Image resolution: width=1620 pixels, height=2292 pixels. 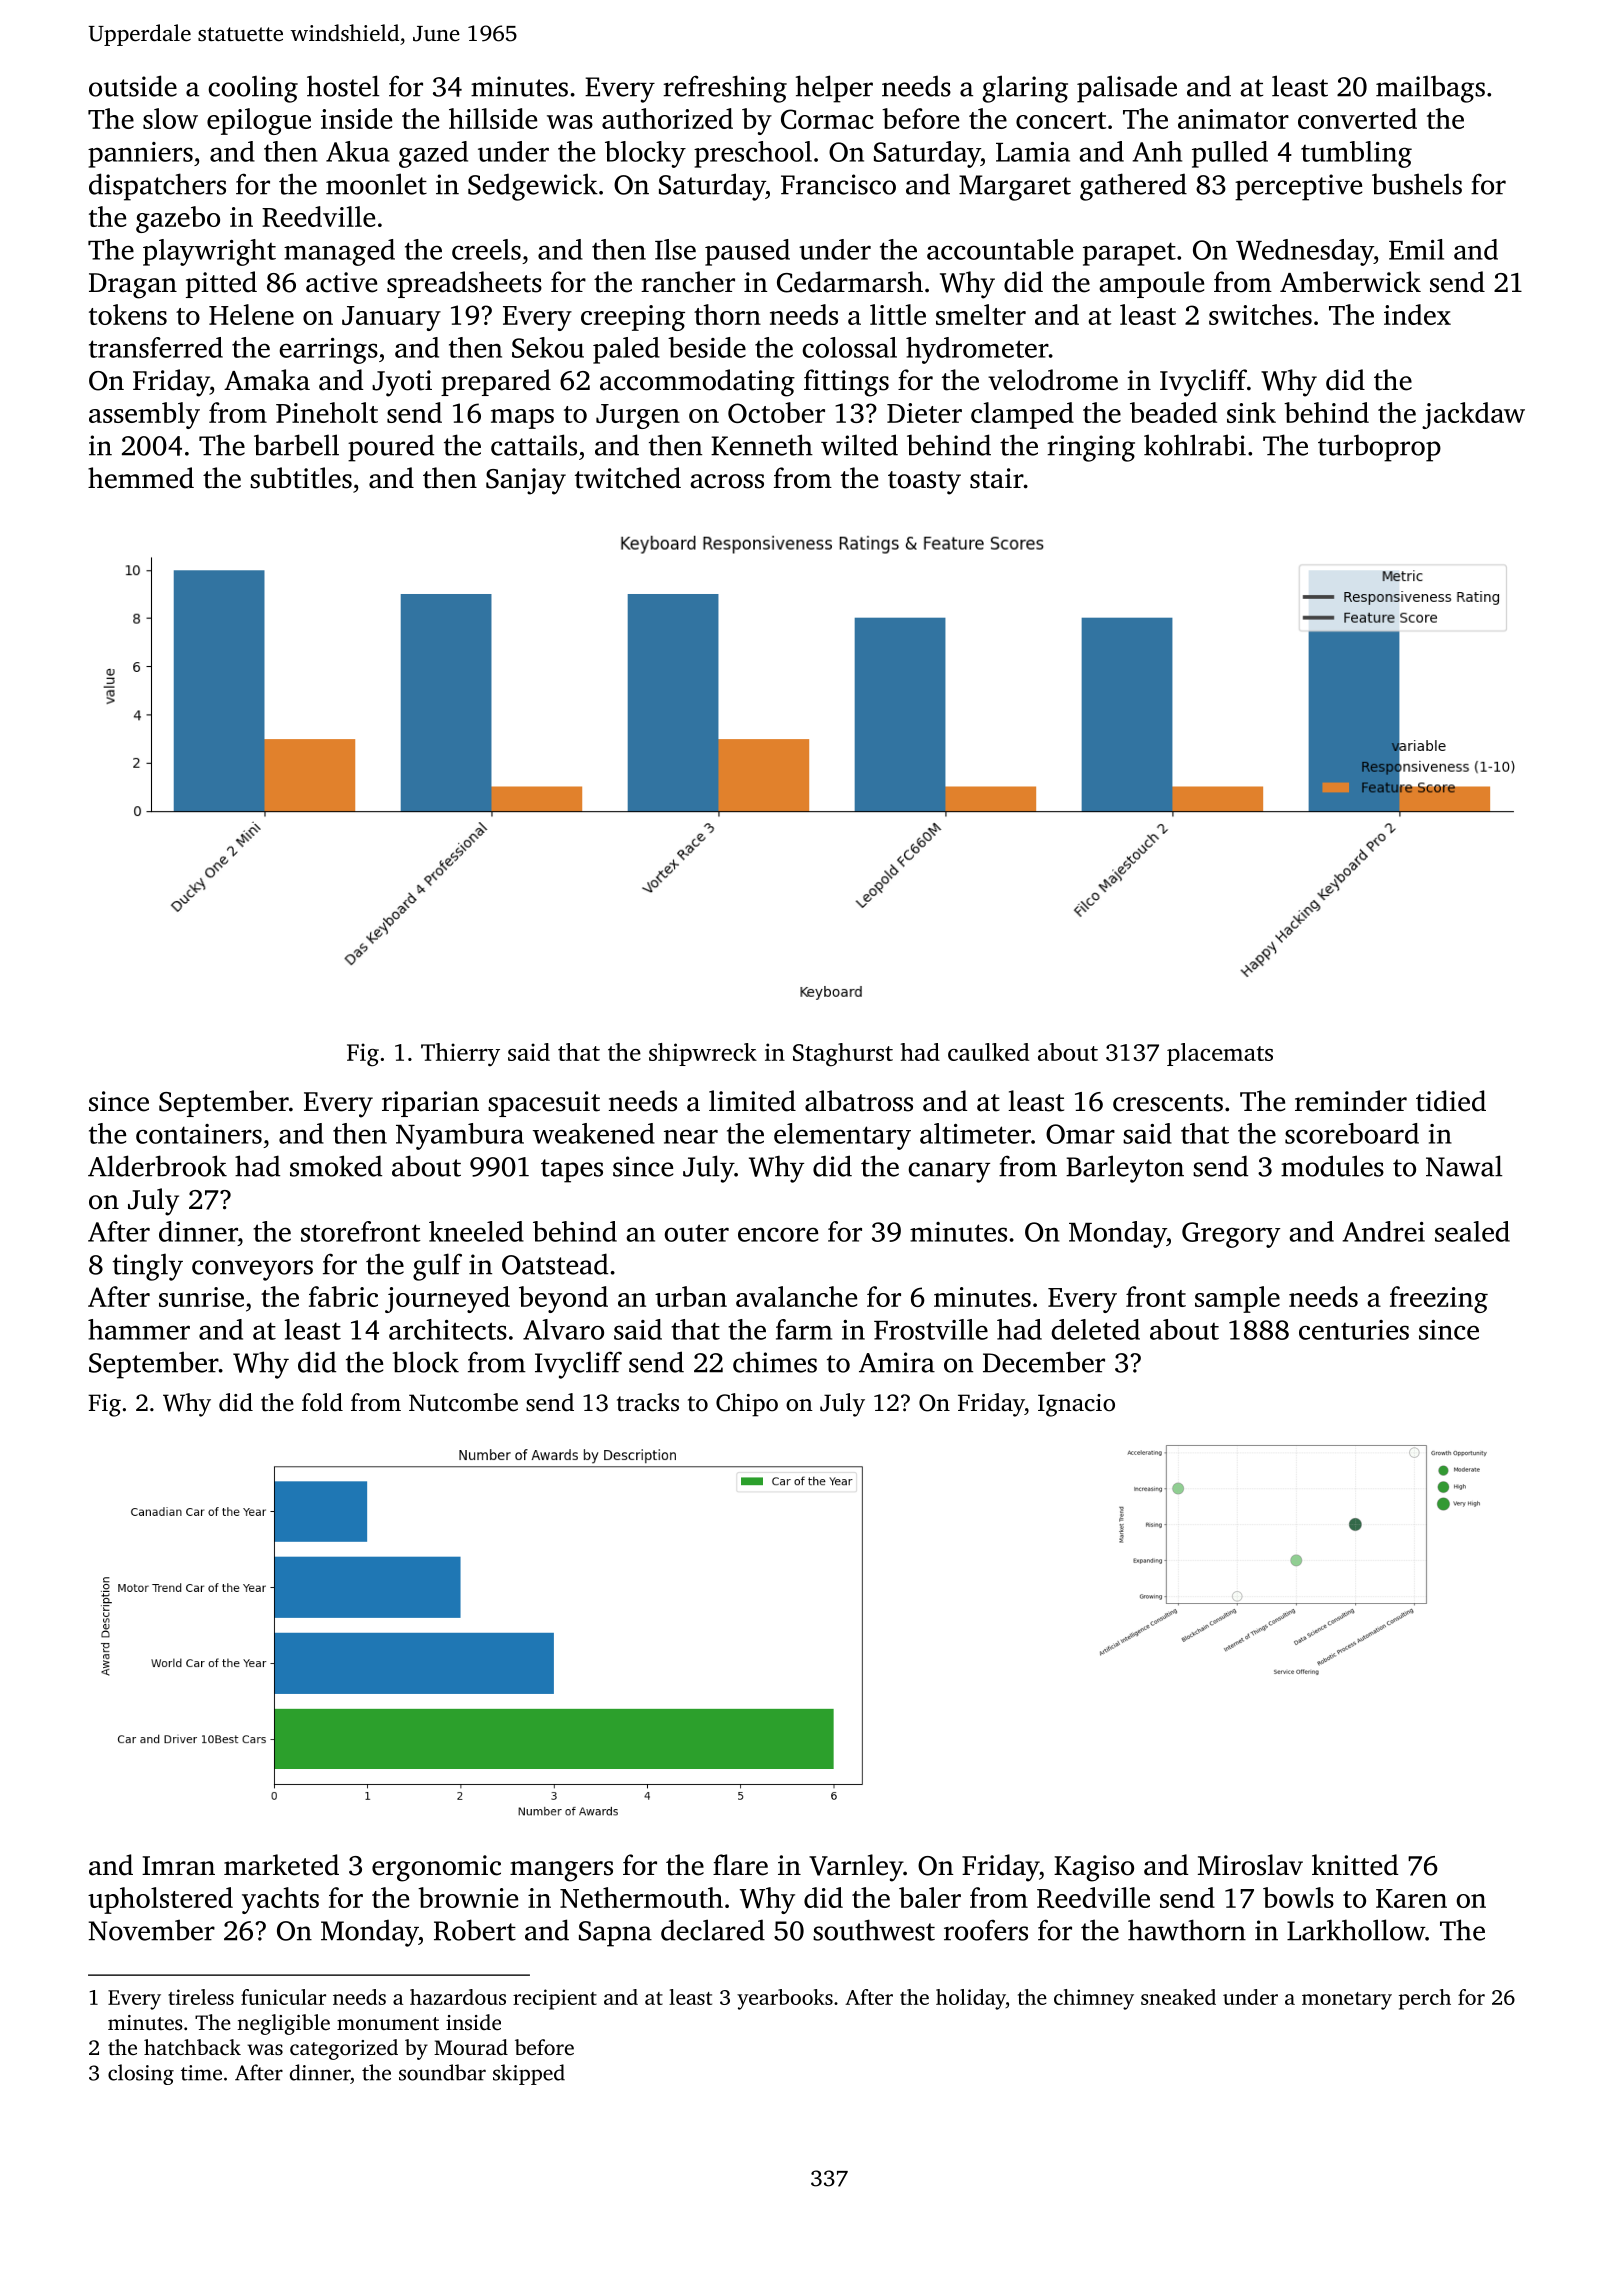 What do you see at coordinates (157, 1166) in the screenshot?
I see `Alderbrook` at bounding box center [157, 1166].
